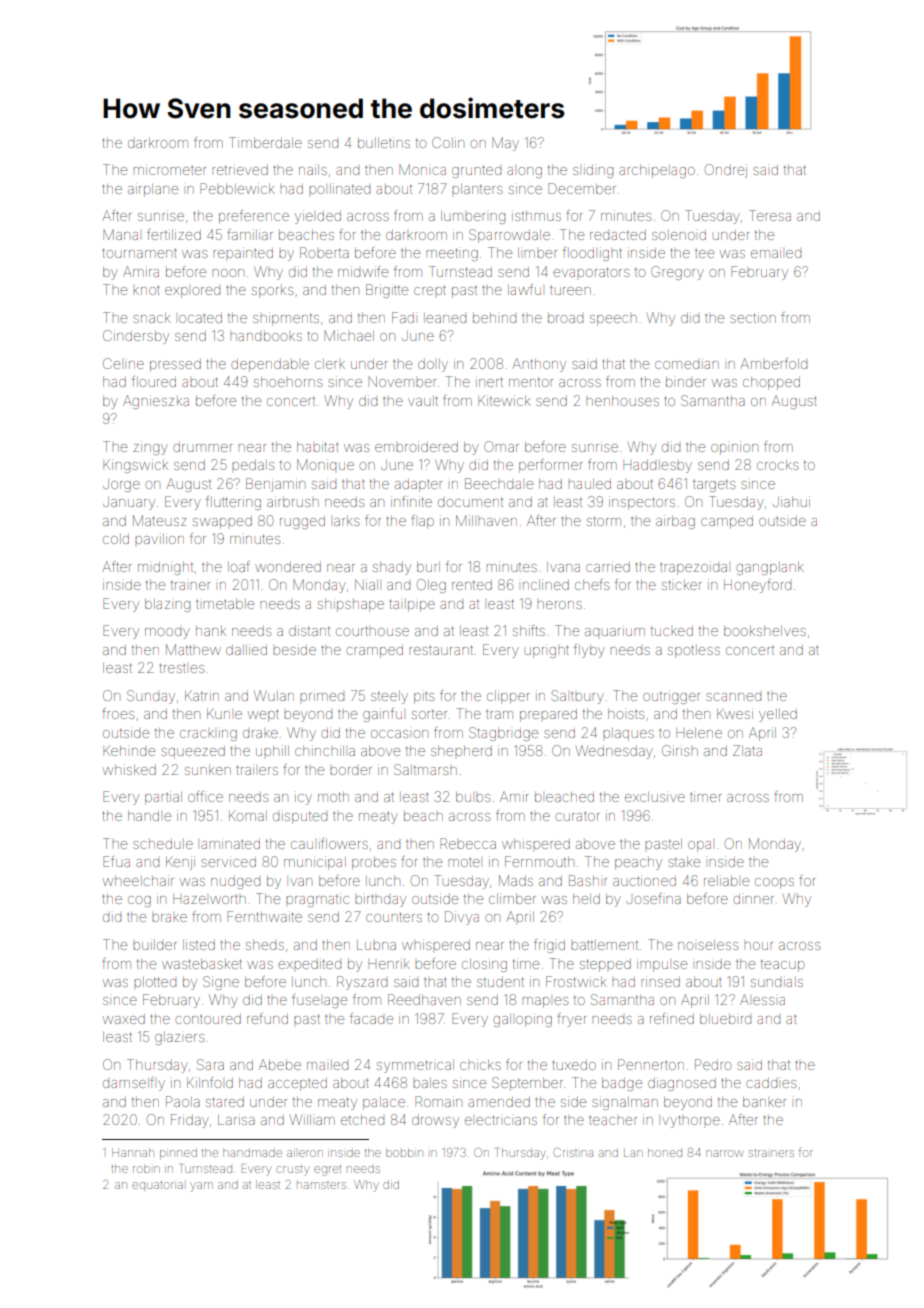 Image resolution: width=924 pixels, height=1308 pixels. What do you see at coordinates (675, 522) in the screenshot?
I see `airbag` at bounding box center [675, 522].
